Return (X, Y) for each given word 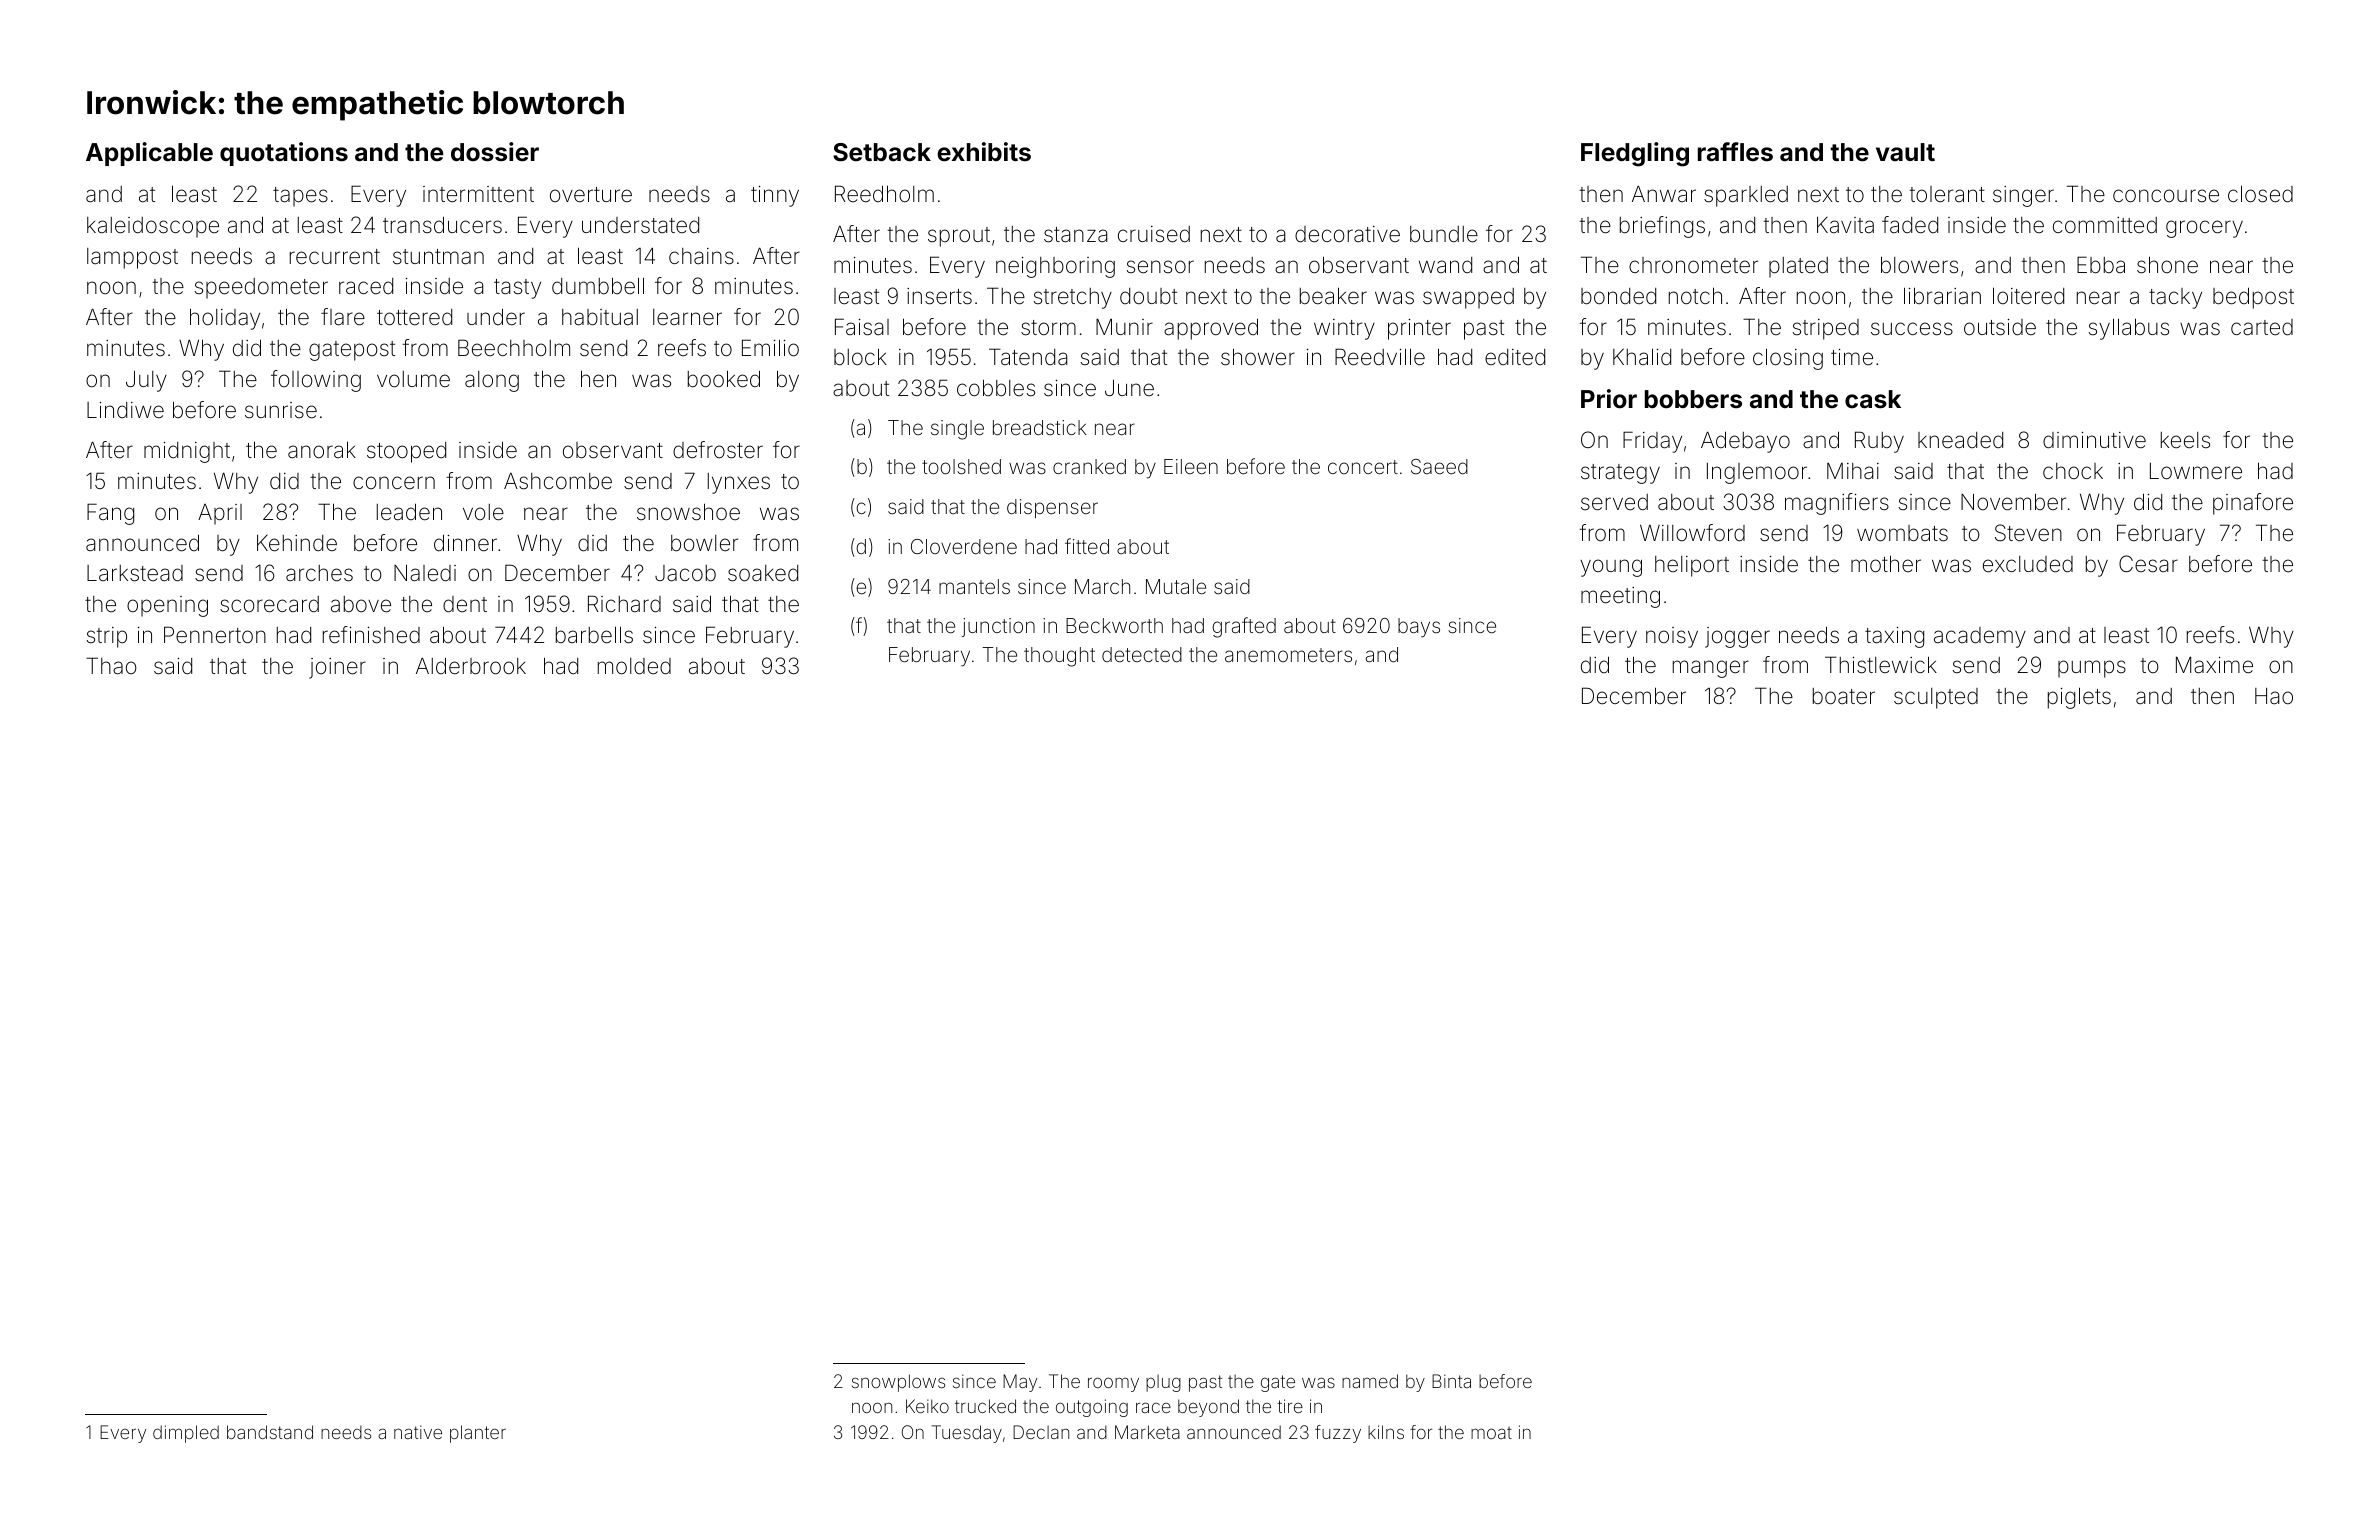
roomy (1113, 1384)
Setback (882, 152)
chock (2073, 471)
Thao (111, 666)
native (418, 1432)
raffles (1735, 152)
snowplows (898, 1383)
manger (1711, 669)
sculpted (1936, 698)
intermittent (478, 194)
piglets (2079, 698)
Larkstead (135, 573)
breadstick (1040, 427)
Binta (1451, 1381)
